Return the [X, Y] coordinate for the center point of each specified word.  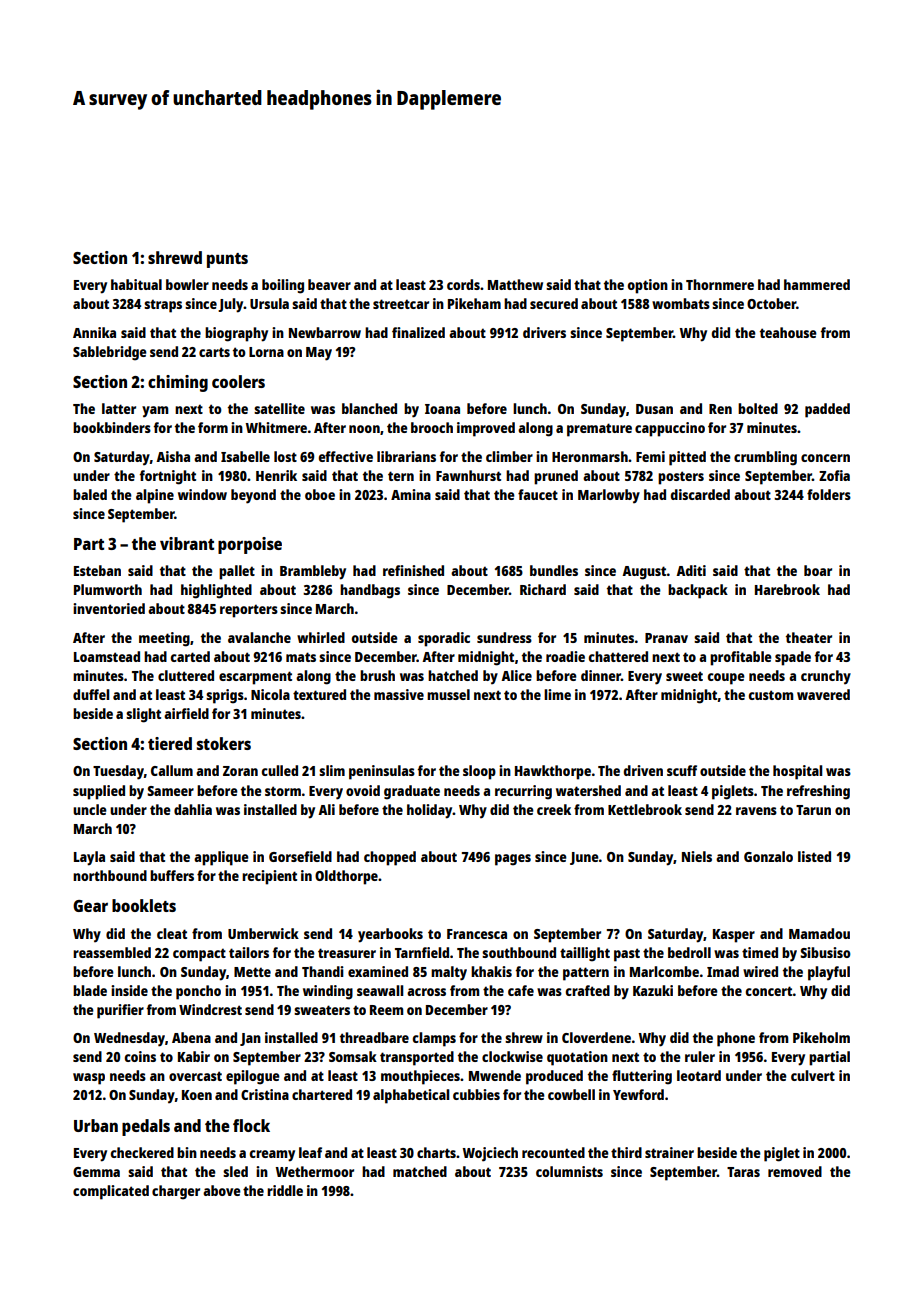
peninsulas [382, 772]
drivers [544, 332]
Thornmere [720, 284]
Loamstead [107, 656]
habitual [136, 284]
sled [235, 1171]
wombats [681, 303]
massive [399, 694]
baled [90, 494]
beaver [329, 284]
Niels [697, 856]
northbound [110, 875]
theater [809, 637]
